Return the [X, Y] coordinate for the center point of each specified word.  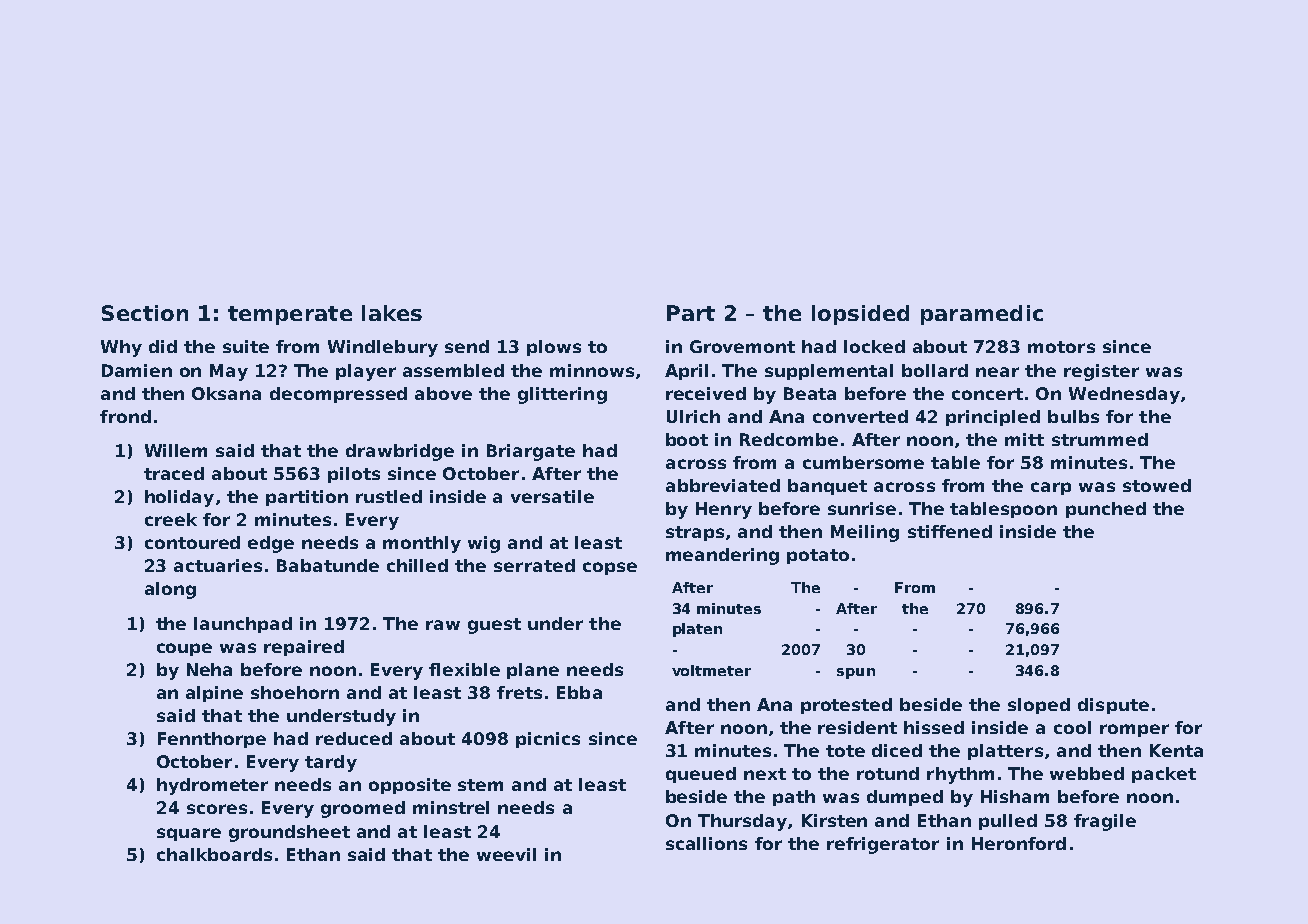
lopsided [860, 315]
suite [246, 346]
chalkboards [214, 854]
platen [697, 630]
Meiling [865, 533]
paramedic [982, 315]
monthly [422, 544]
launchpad [243, 625]
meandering [722, 556]
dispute [1113, 706]
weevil [506, 854]
